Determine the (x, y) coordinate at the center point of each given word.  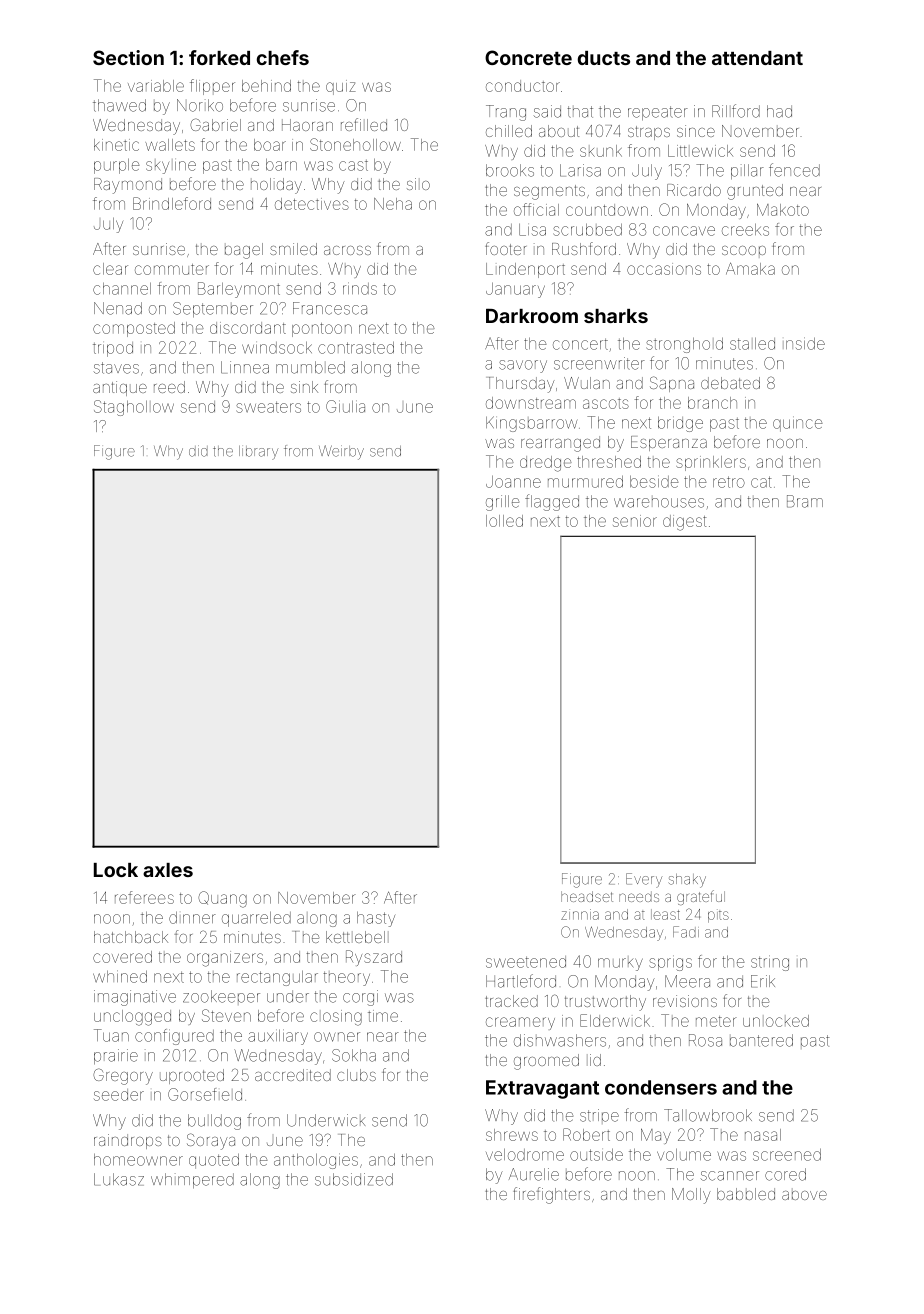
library (258, 453)
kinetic (116, 145)
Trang (506, 113)
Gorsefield (205, 1094)
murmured (585, 482)
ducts (604, 58)
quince (798, 424)
